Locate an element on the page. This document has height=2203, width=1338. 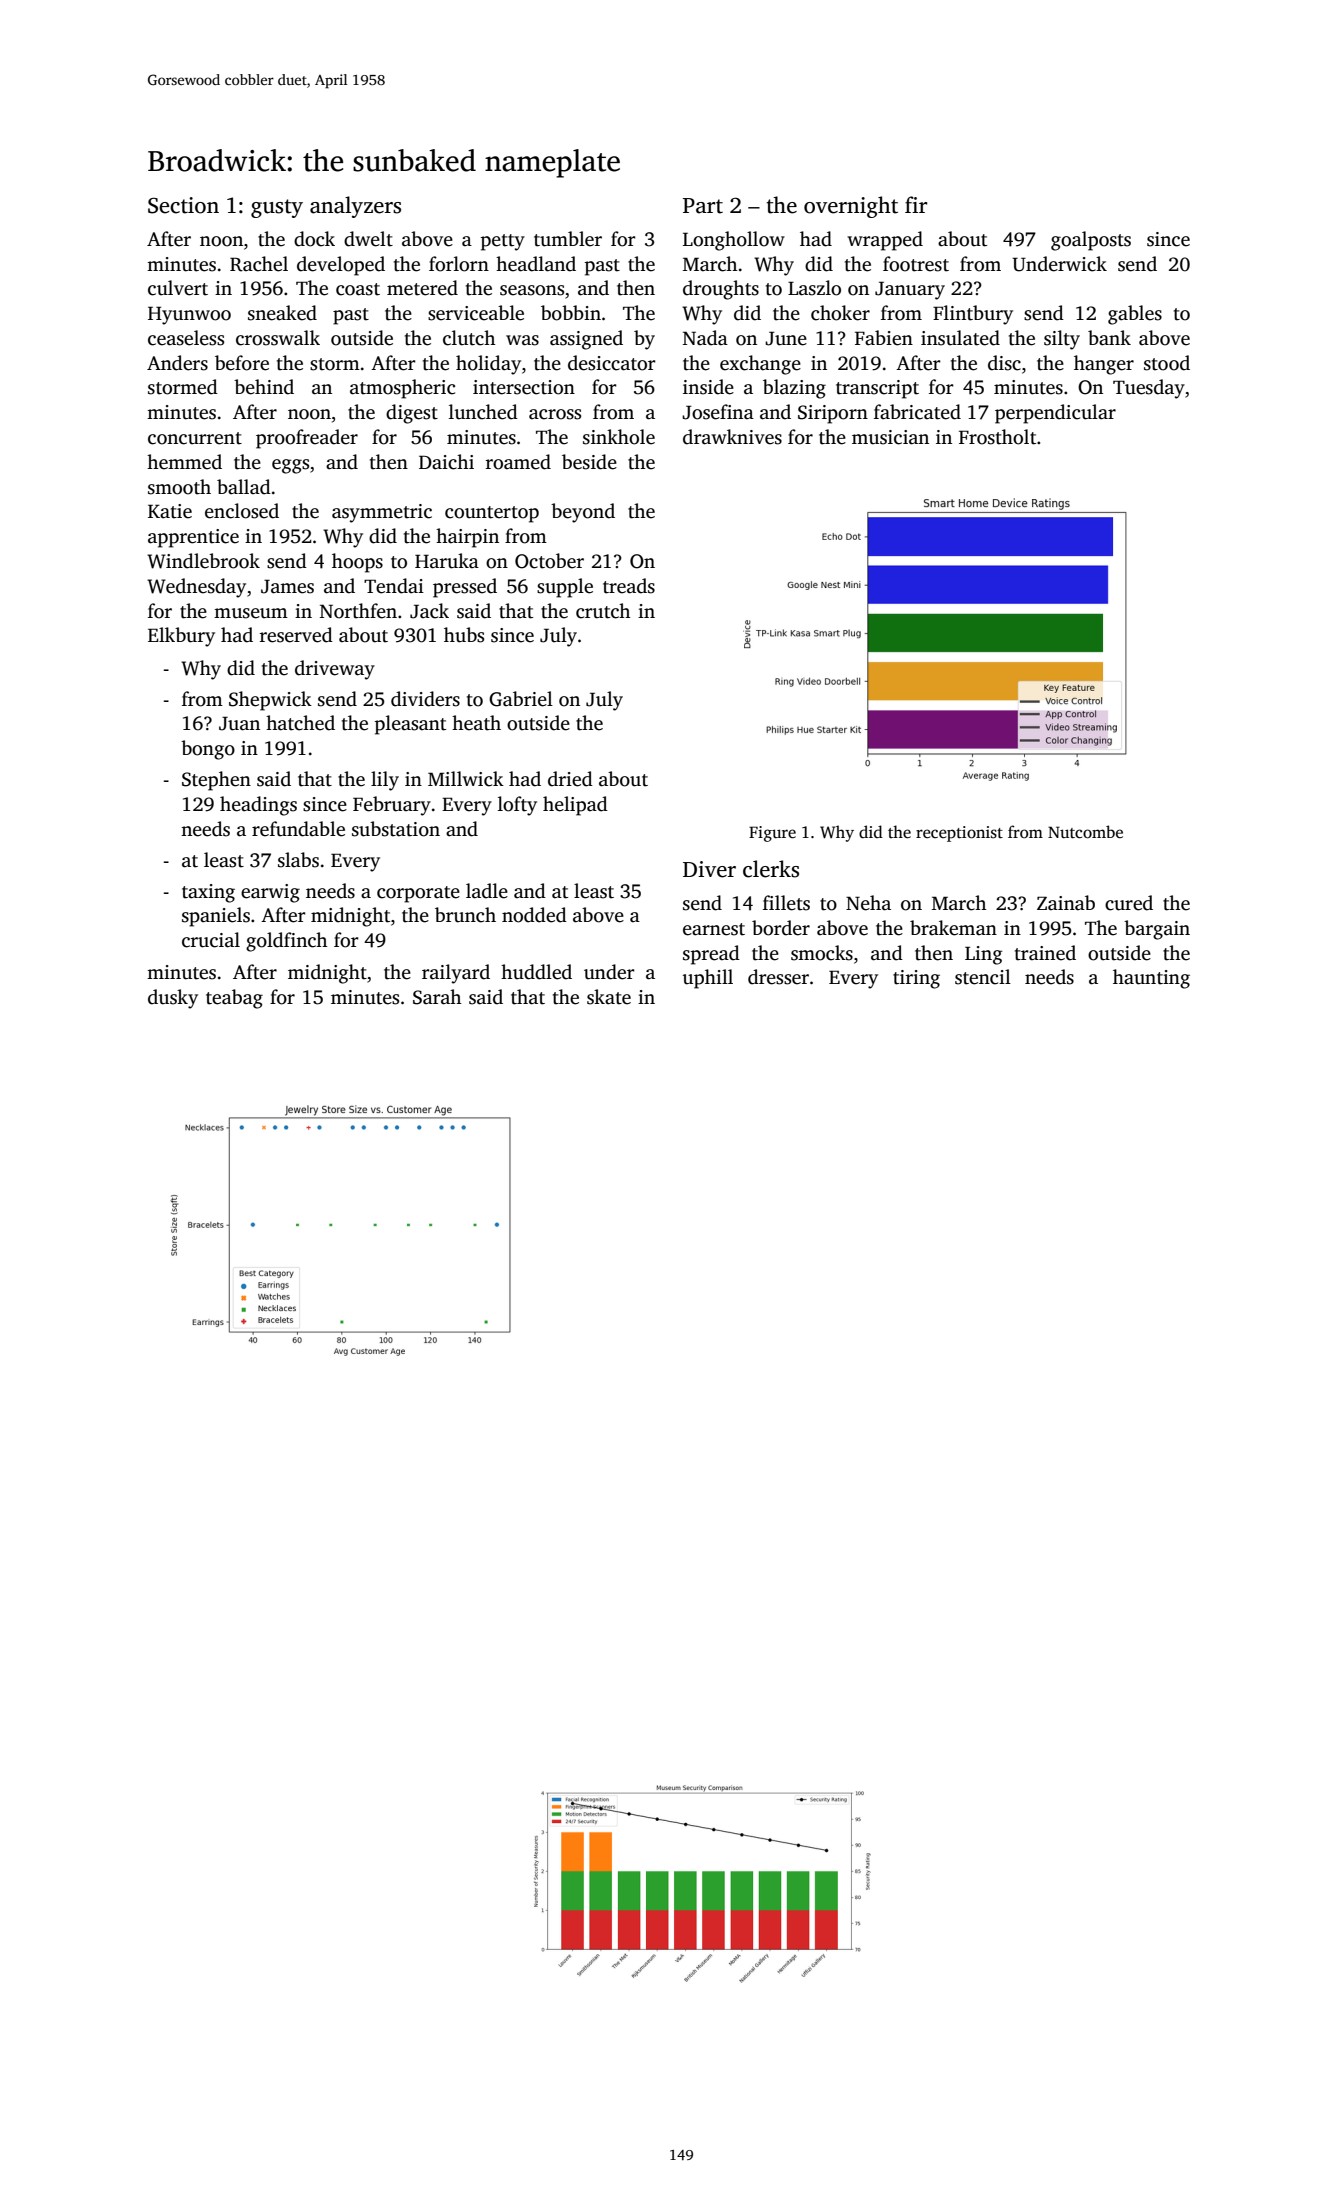
Frostholt is located at coordinates (997, 437).
